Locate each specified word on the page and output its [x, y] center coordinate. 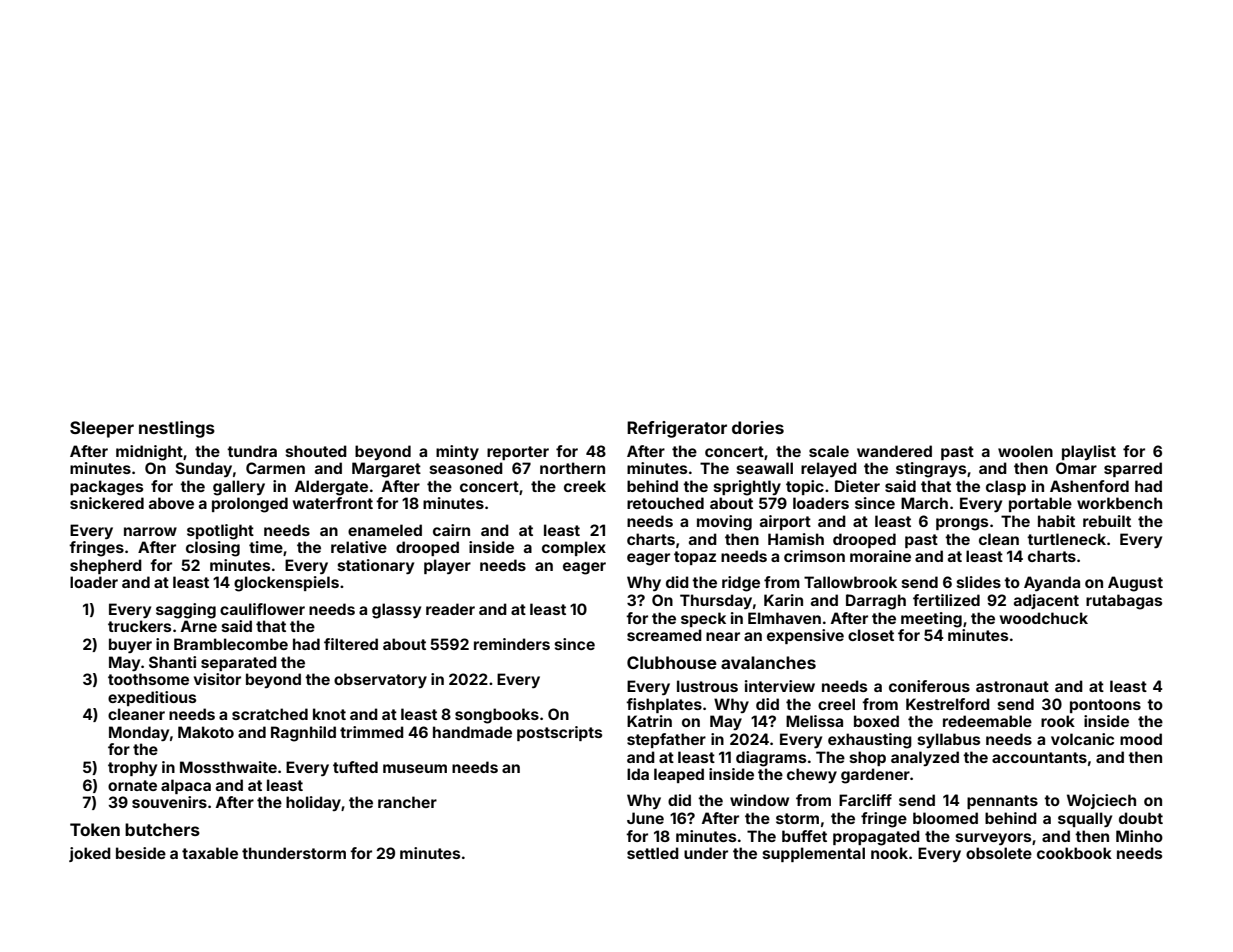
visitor [217, 679]
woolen [1025, 451]
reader [450, 609]
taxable [210, 853]
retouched [665, 503]
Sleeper [102, 429]
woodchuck [1044, 618]
